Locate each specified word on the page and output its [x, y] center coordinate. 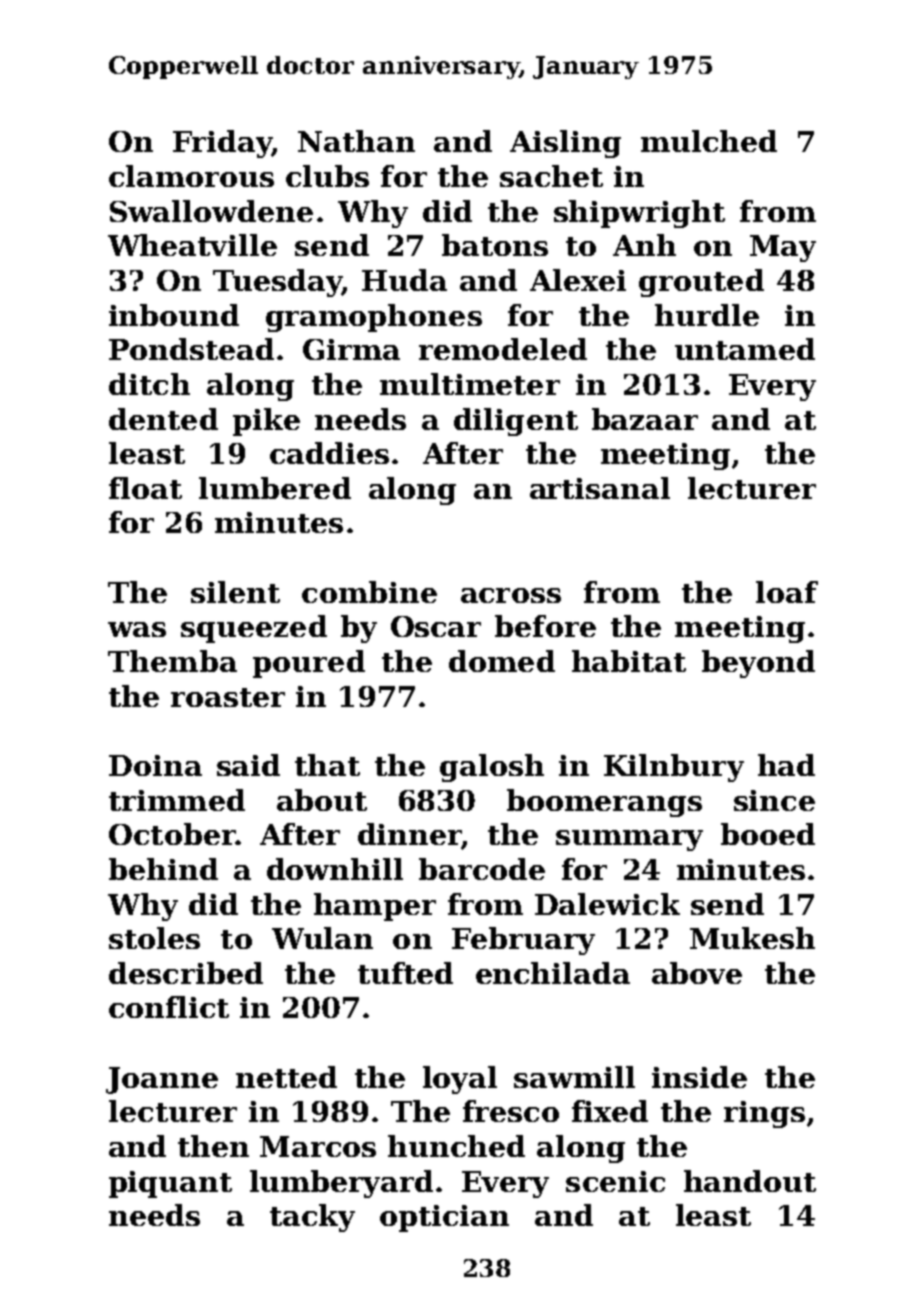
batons [495, 245]
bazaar [645, 419]
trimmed [177, 800]
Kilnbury [674, 768]
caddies [329, 453]
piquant [170, 1184]
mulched [709, 141]
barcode [482, 869]
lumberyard [341, 1184]
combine [369, 592]
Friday [222, 144]
